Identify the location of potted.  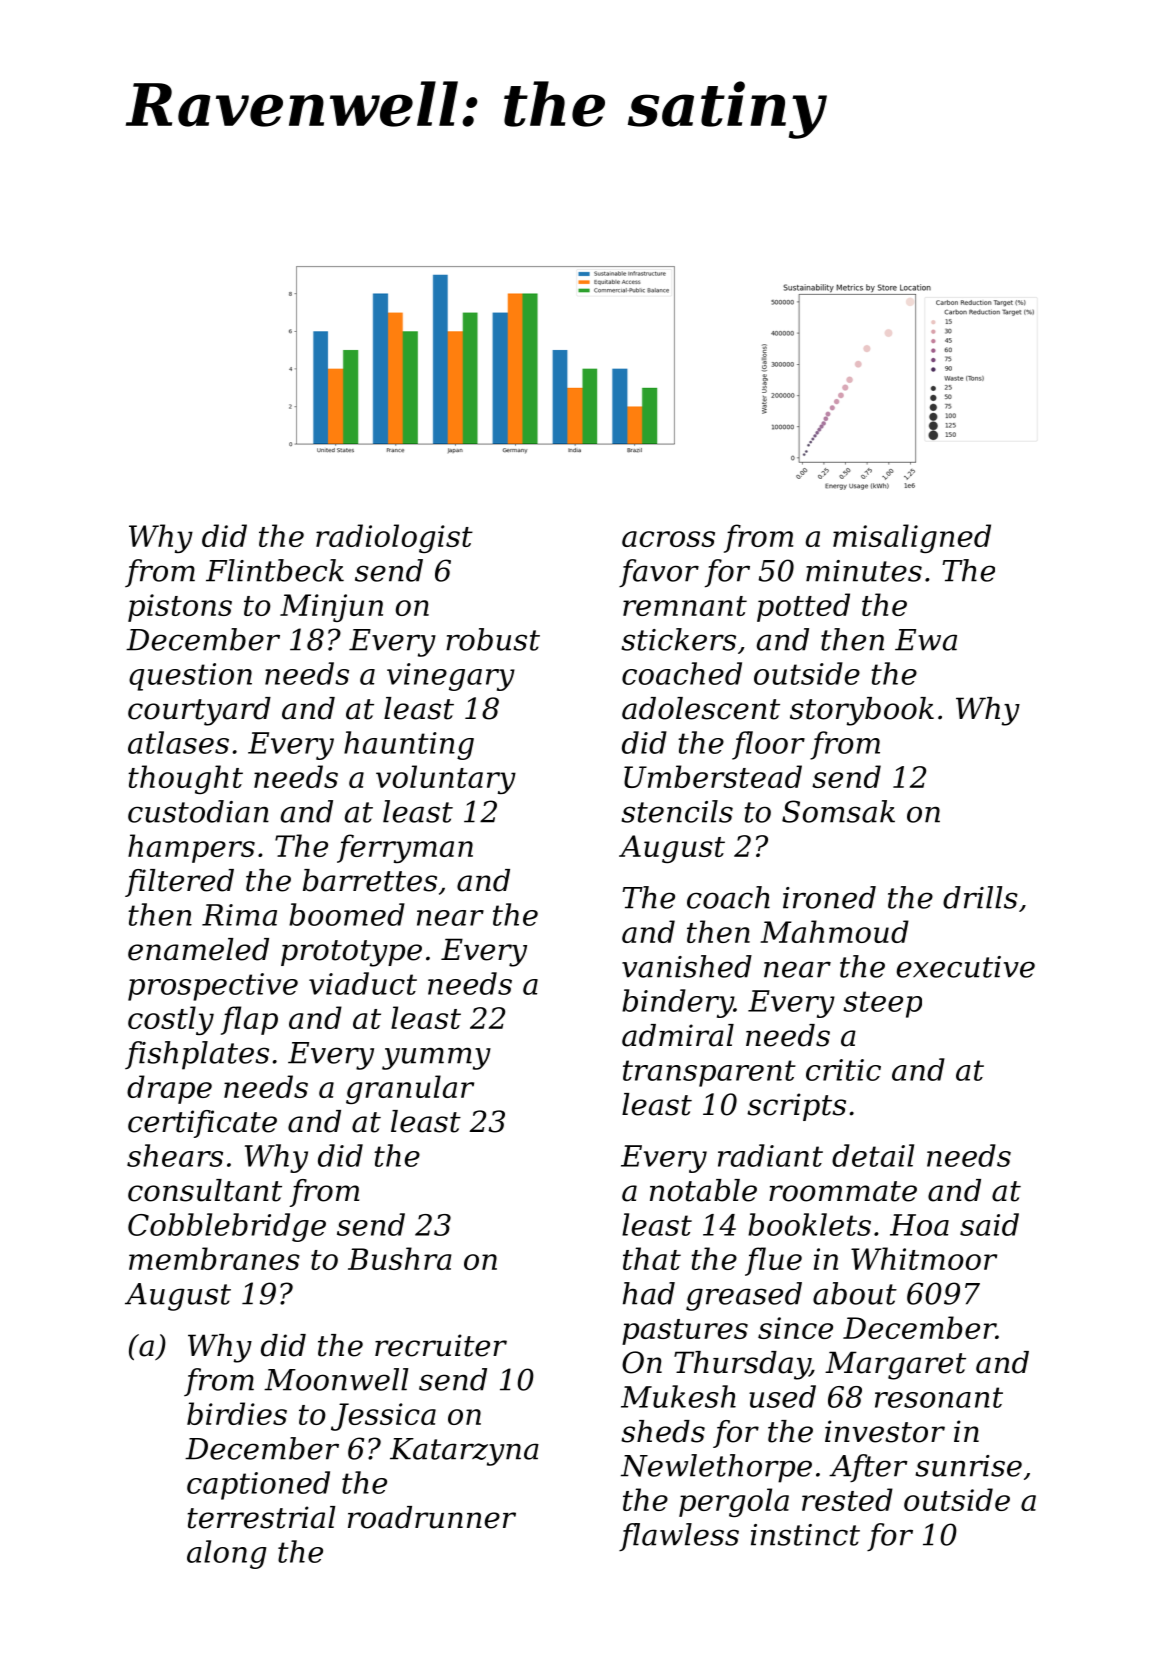
(803, 607).
